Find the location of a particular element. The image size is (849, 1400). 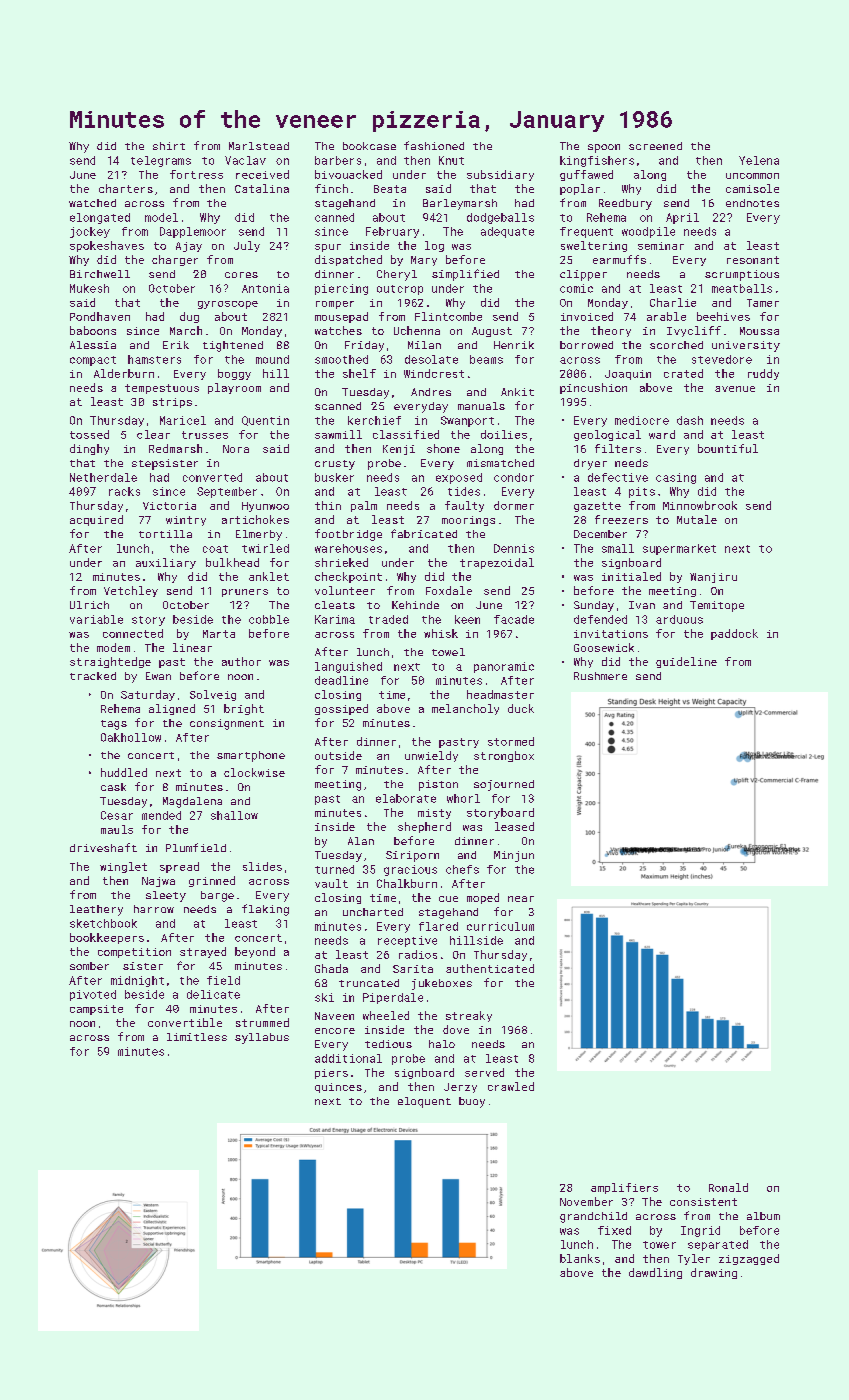

blanks is located at coordinates (580, 1258).
